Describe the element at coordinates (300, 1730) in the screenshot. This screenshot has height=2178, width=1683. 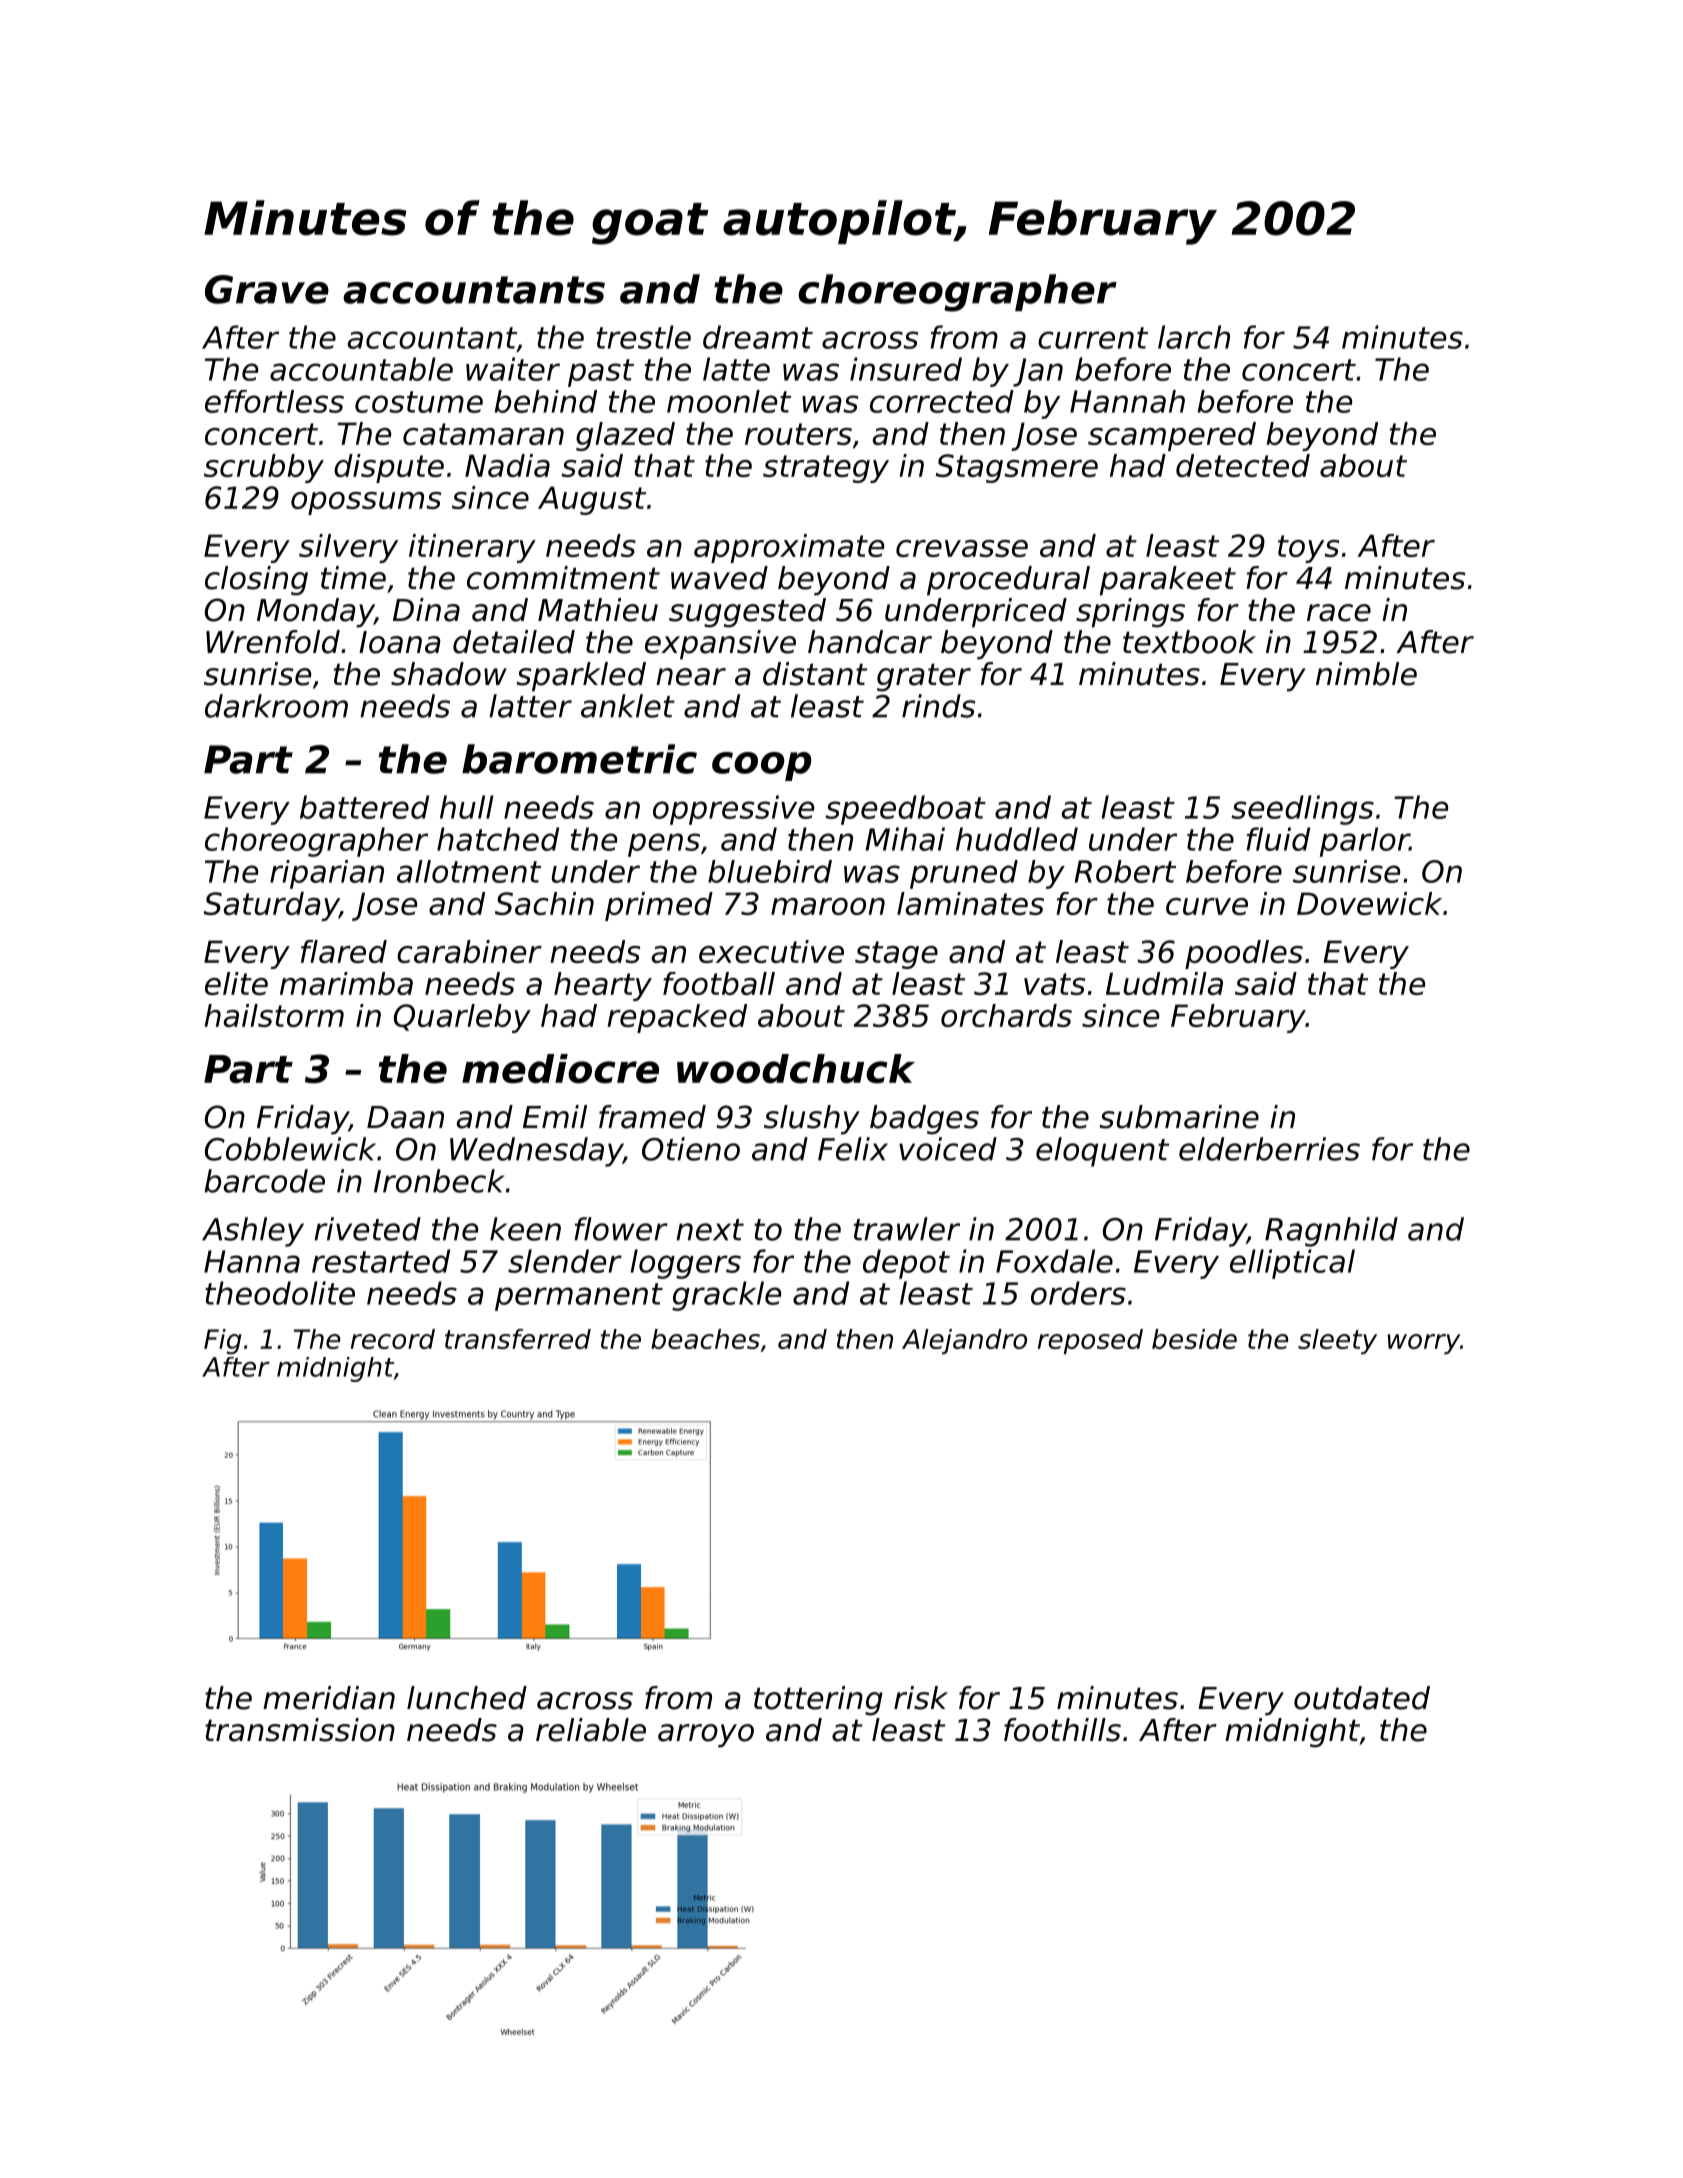
I see `transmission` at that location.
